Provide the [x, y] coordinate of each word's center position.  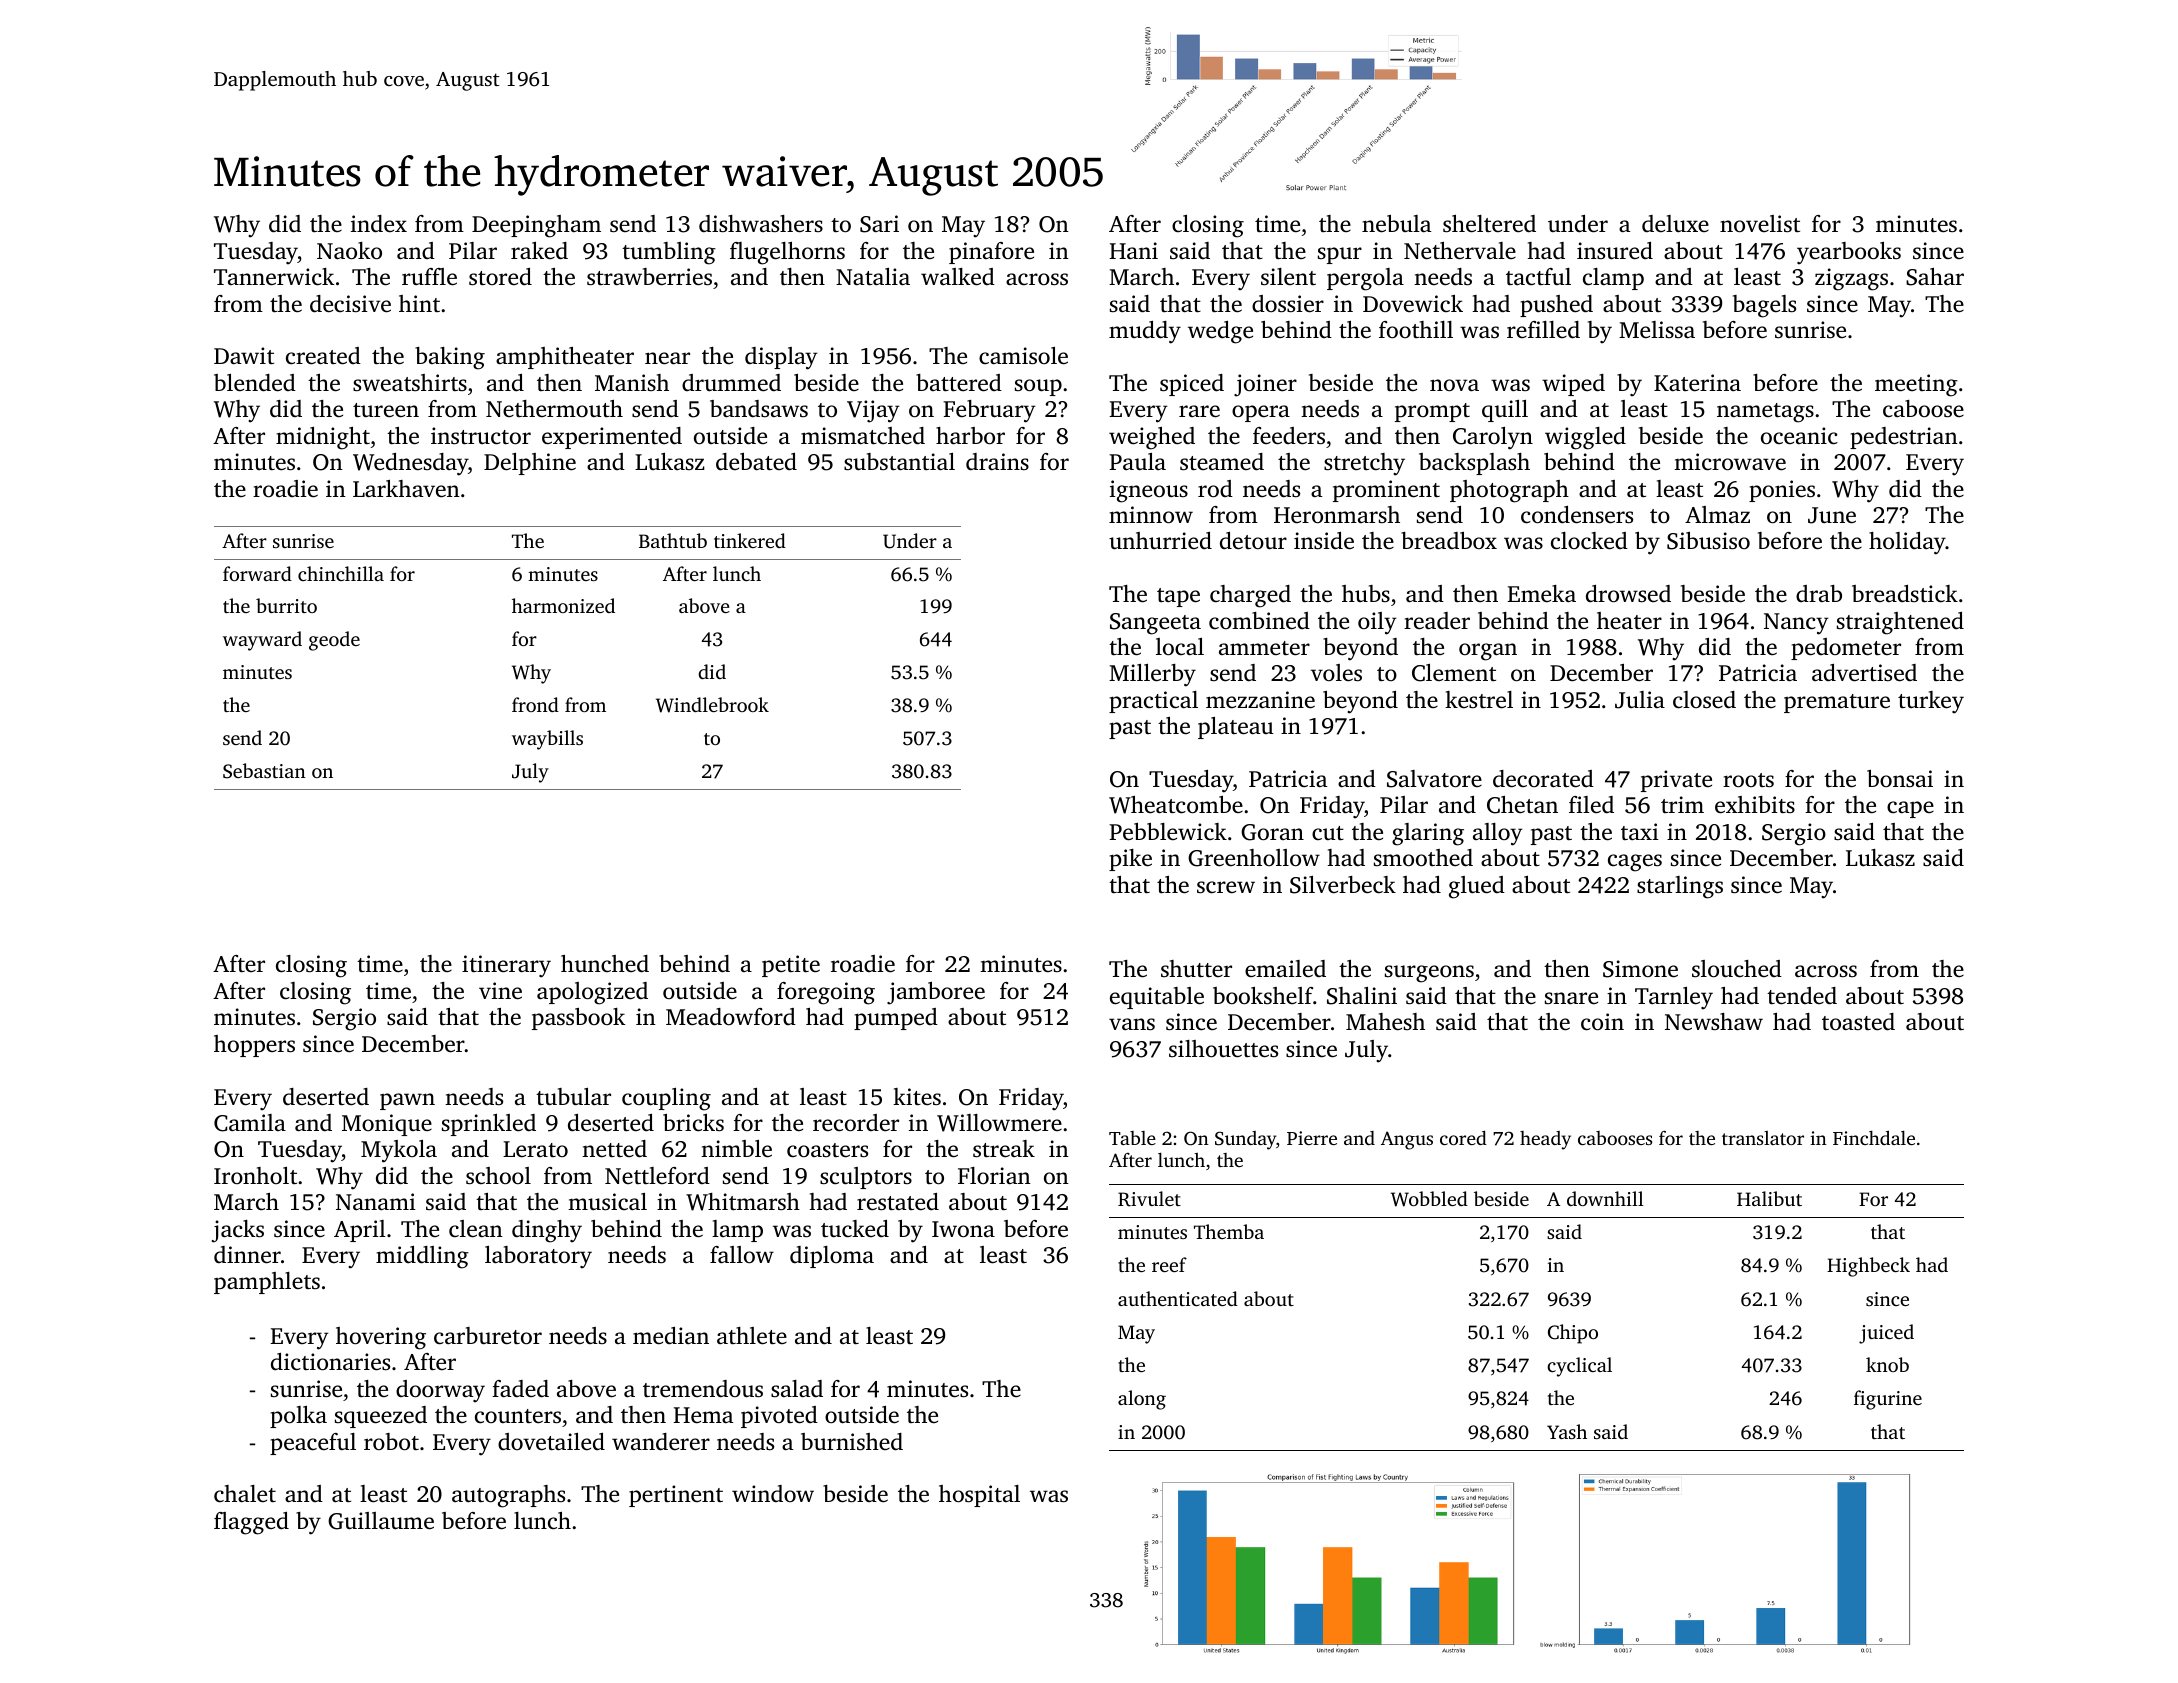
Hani [1133, 250]
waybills [547, 740]
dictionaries [330, 1362]
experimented [612, 438]
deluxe [1675, 224]
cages [1635, 863]
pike [1130, 860]
